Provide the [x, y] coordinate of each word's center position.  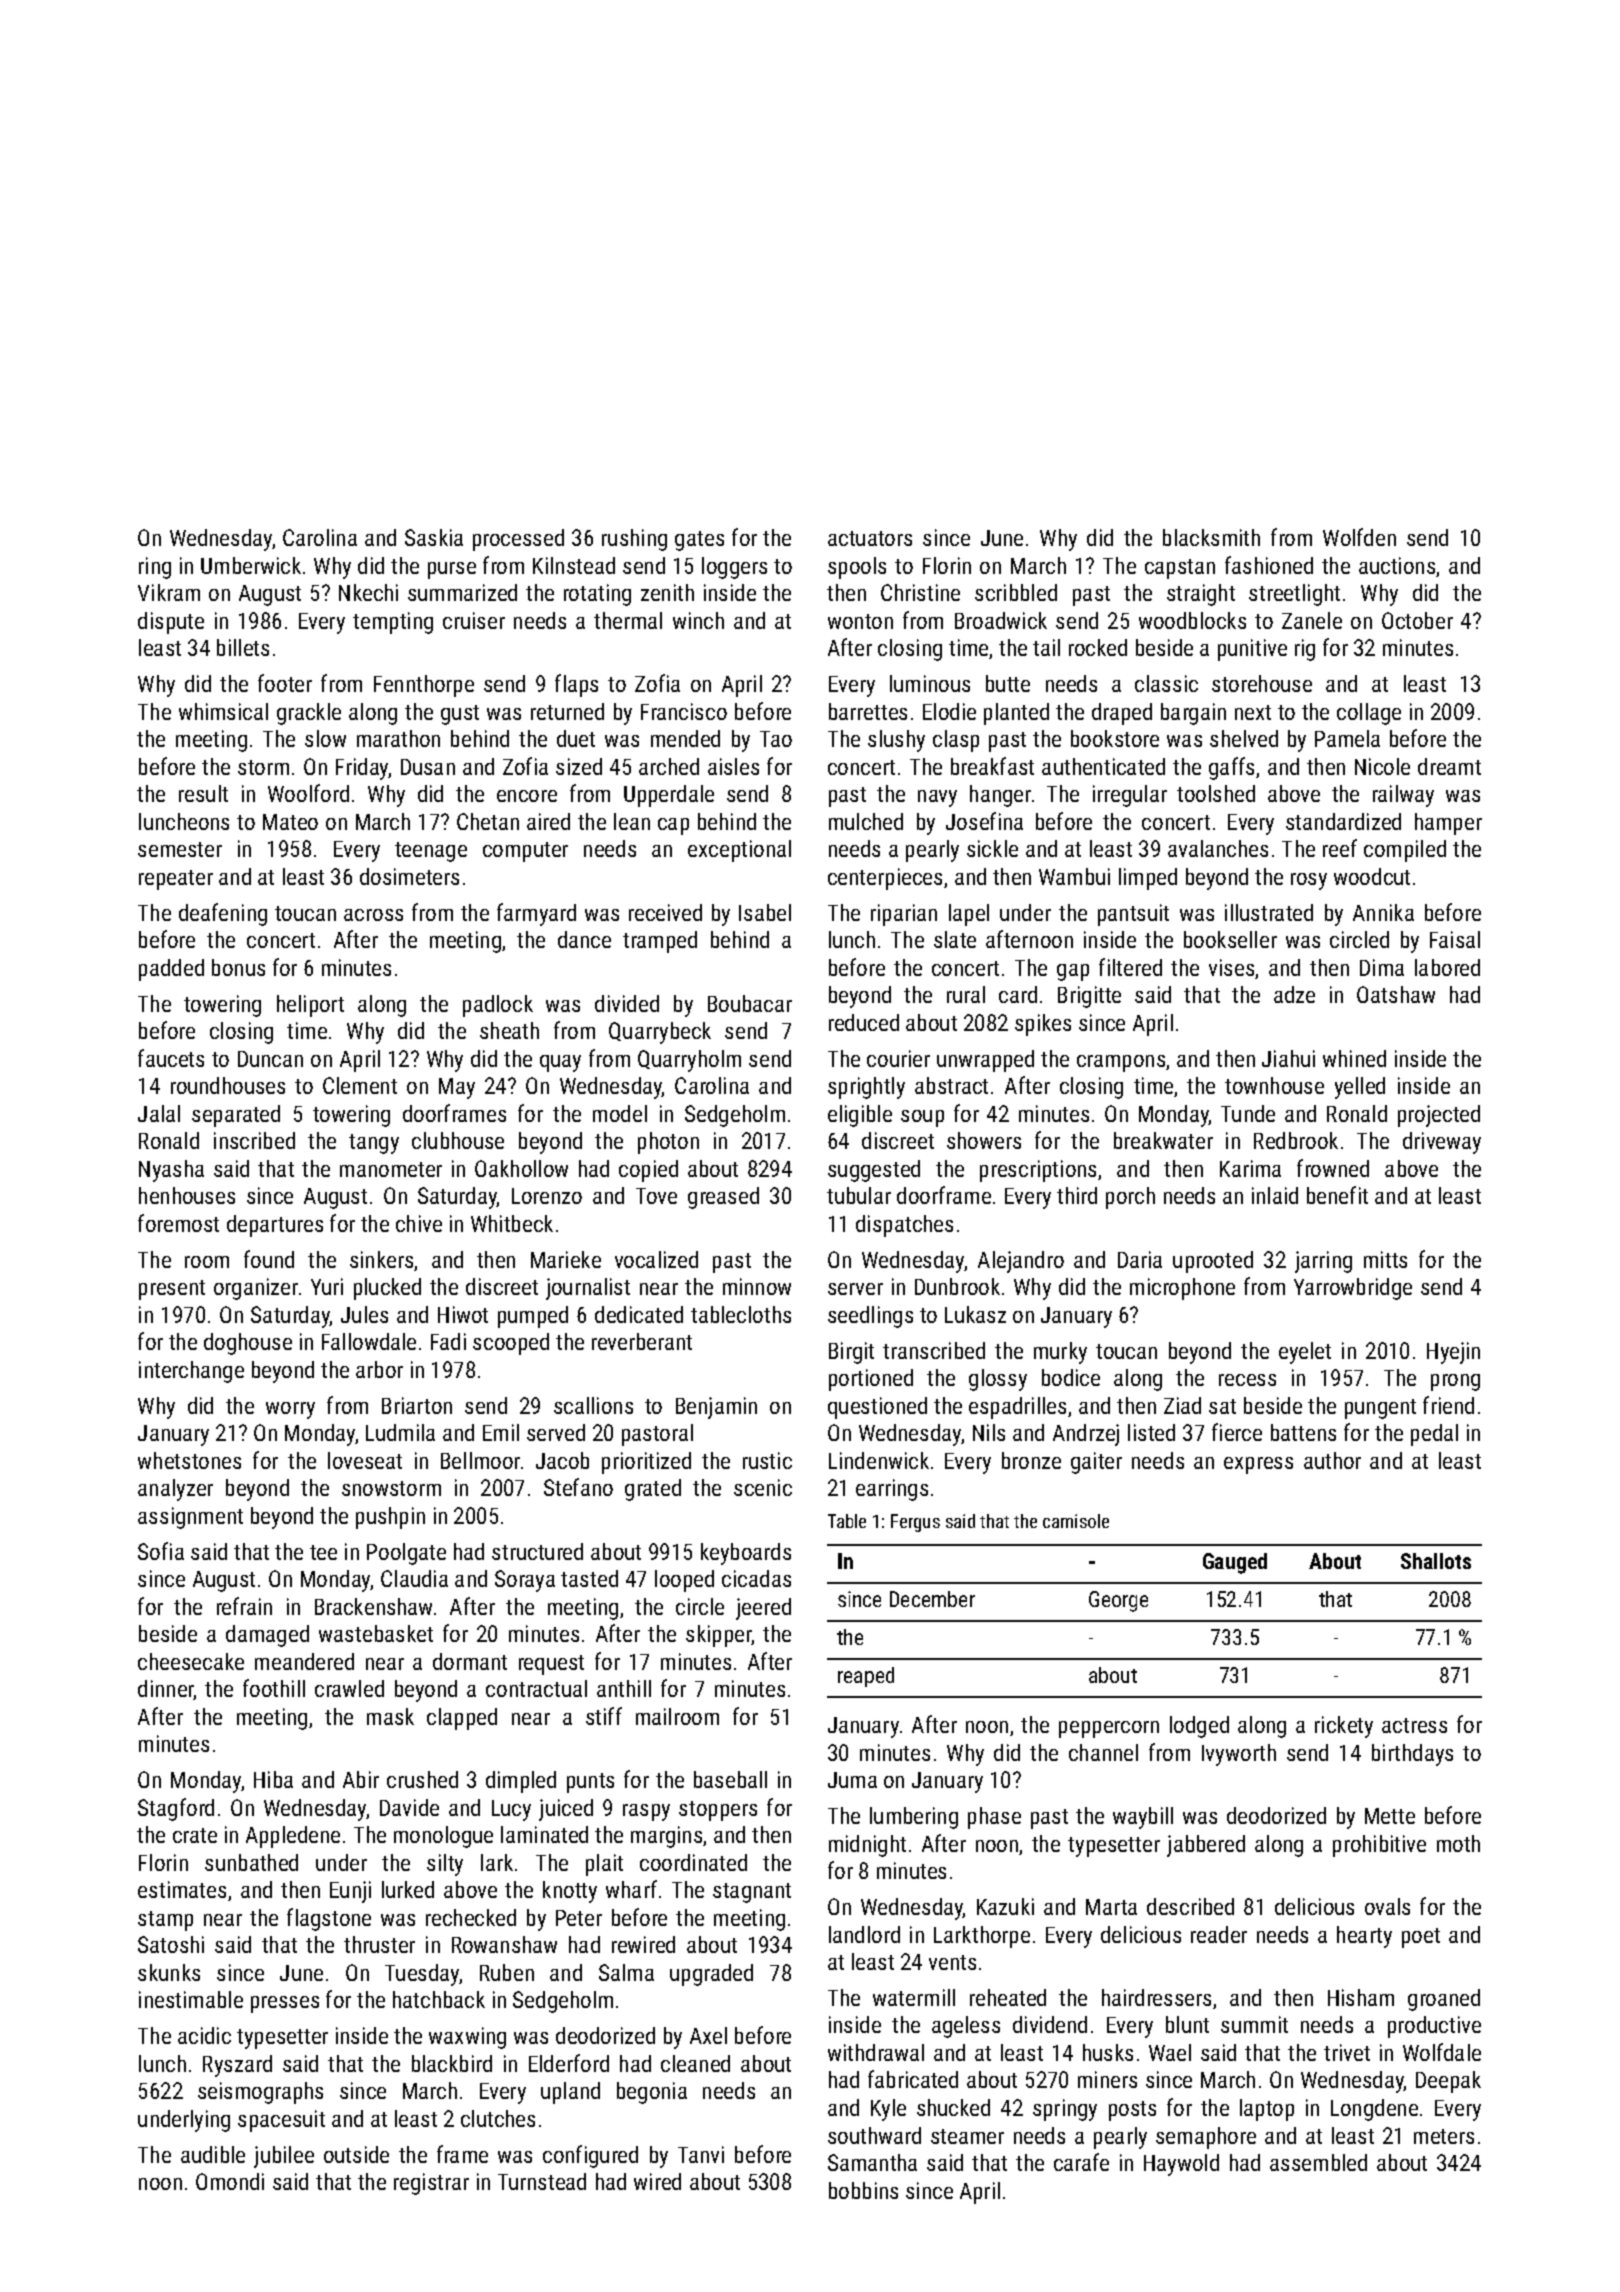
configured [590, 2156]
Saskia [434, 537]
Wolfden [1359, 537]
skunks [169, 1972]
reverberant [642, 1341]
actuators [870, 538]
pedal [1434, 1435]
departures [275, 1226]
